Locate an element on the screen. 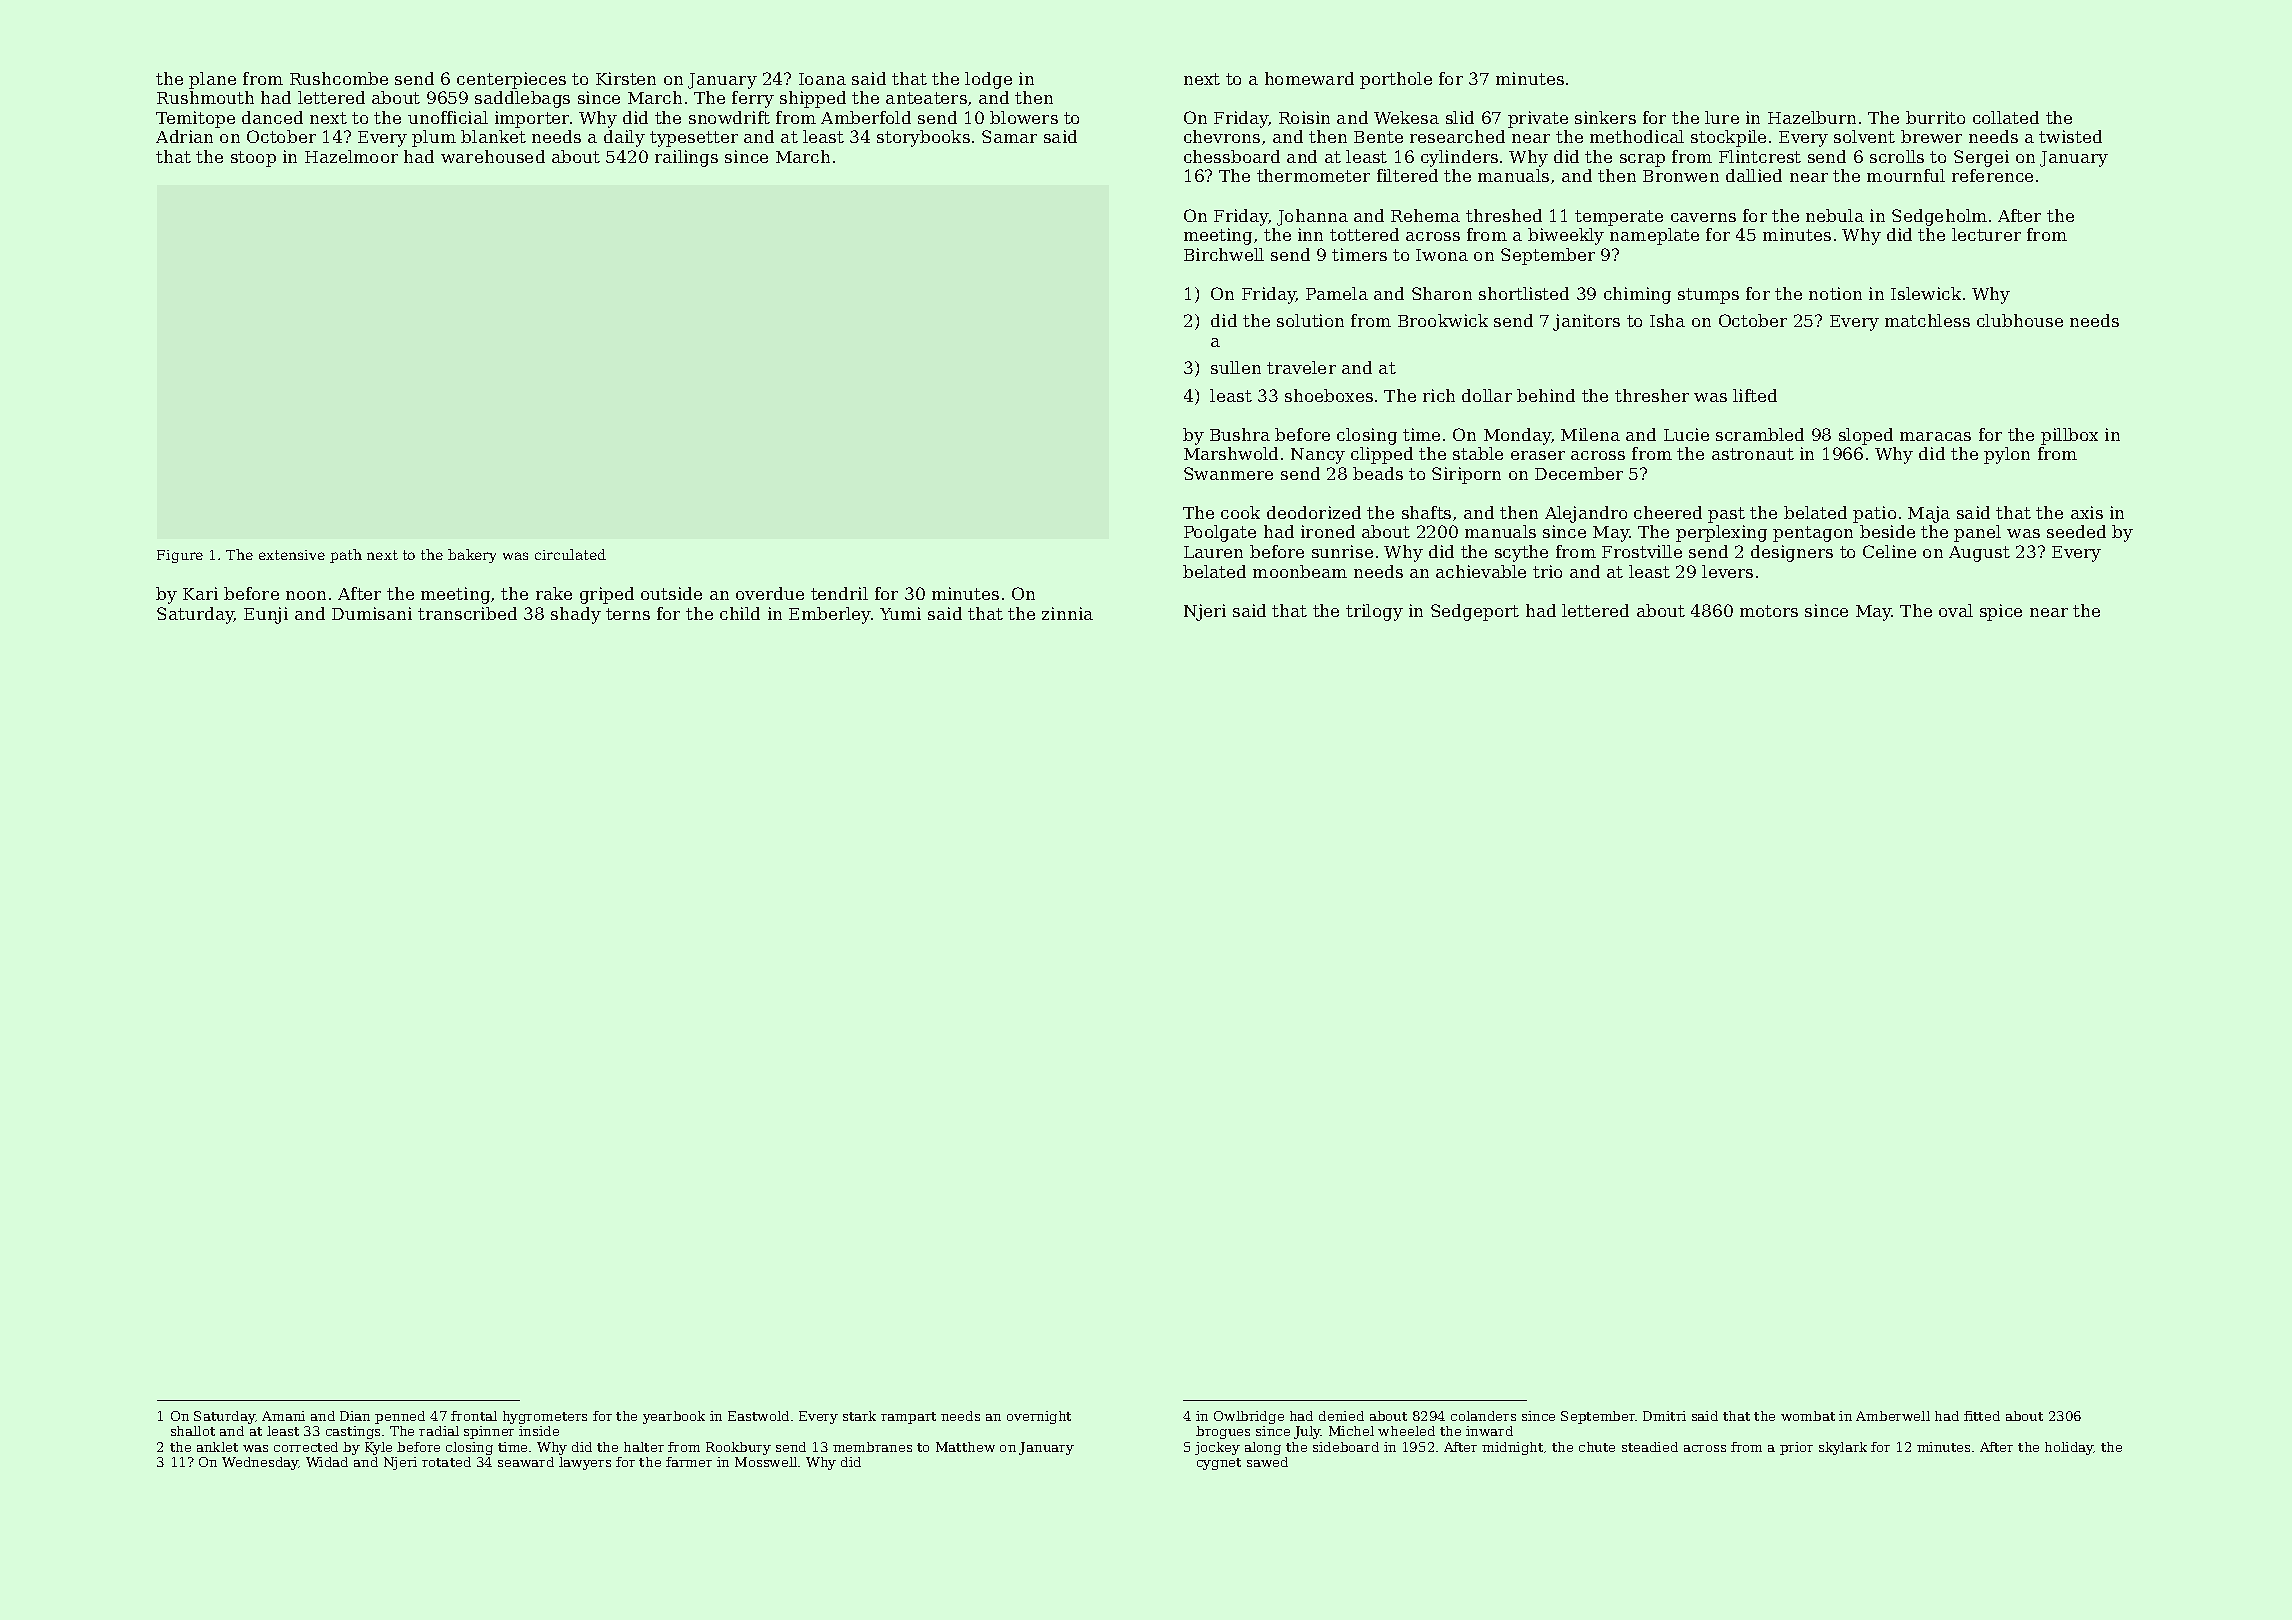 This screenshot has height=1620, width=2292. transcribed is located at coordinates (467, 613).
